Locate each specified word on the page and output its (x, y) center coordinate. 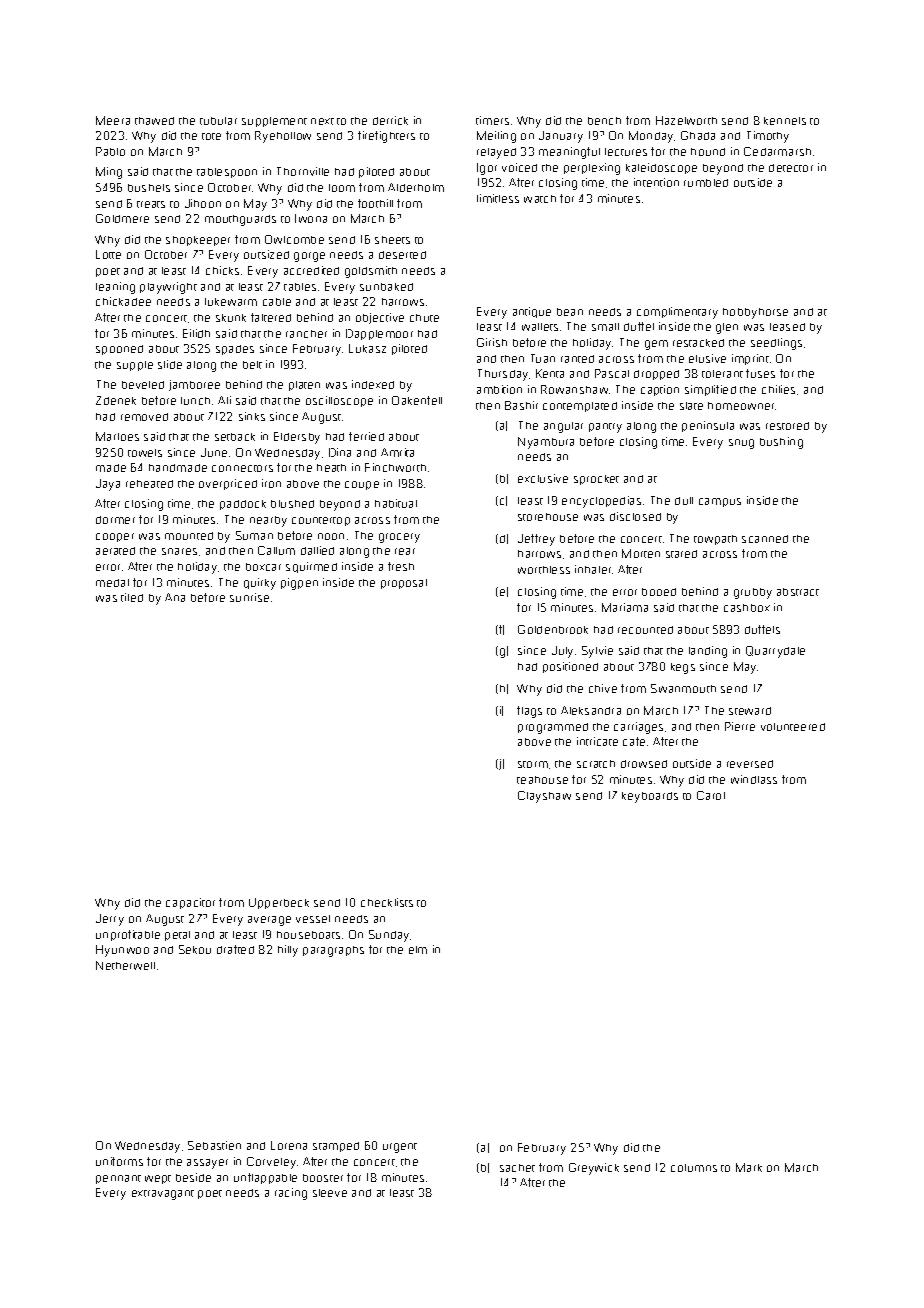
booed (659, 592)
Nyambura (546, 443)
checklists (387, 902)
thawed (154, 121)
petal (177, 936)
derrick (390, 120)
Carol (711, 795)
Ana (175, 597)
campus (720, 502)
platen (304, 386)
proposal (404, 584)
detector (791, 168)
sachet (517, 1168)
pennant (118, 1179)
